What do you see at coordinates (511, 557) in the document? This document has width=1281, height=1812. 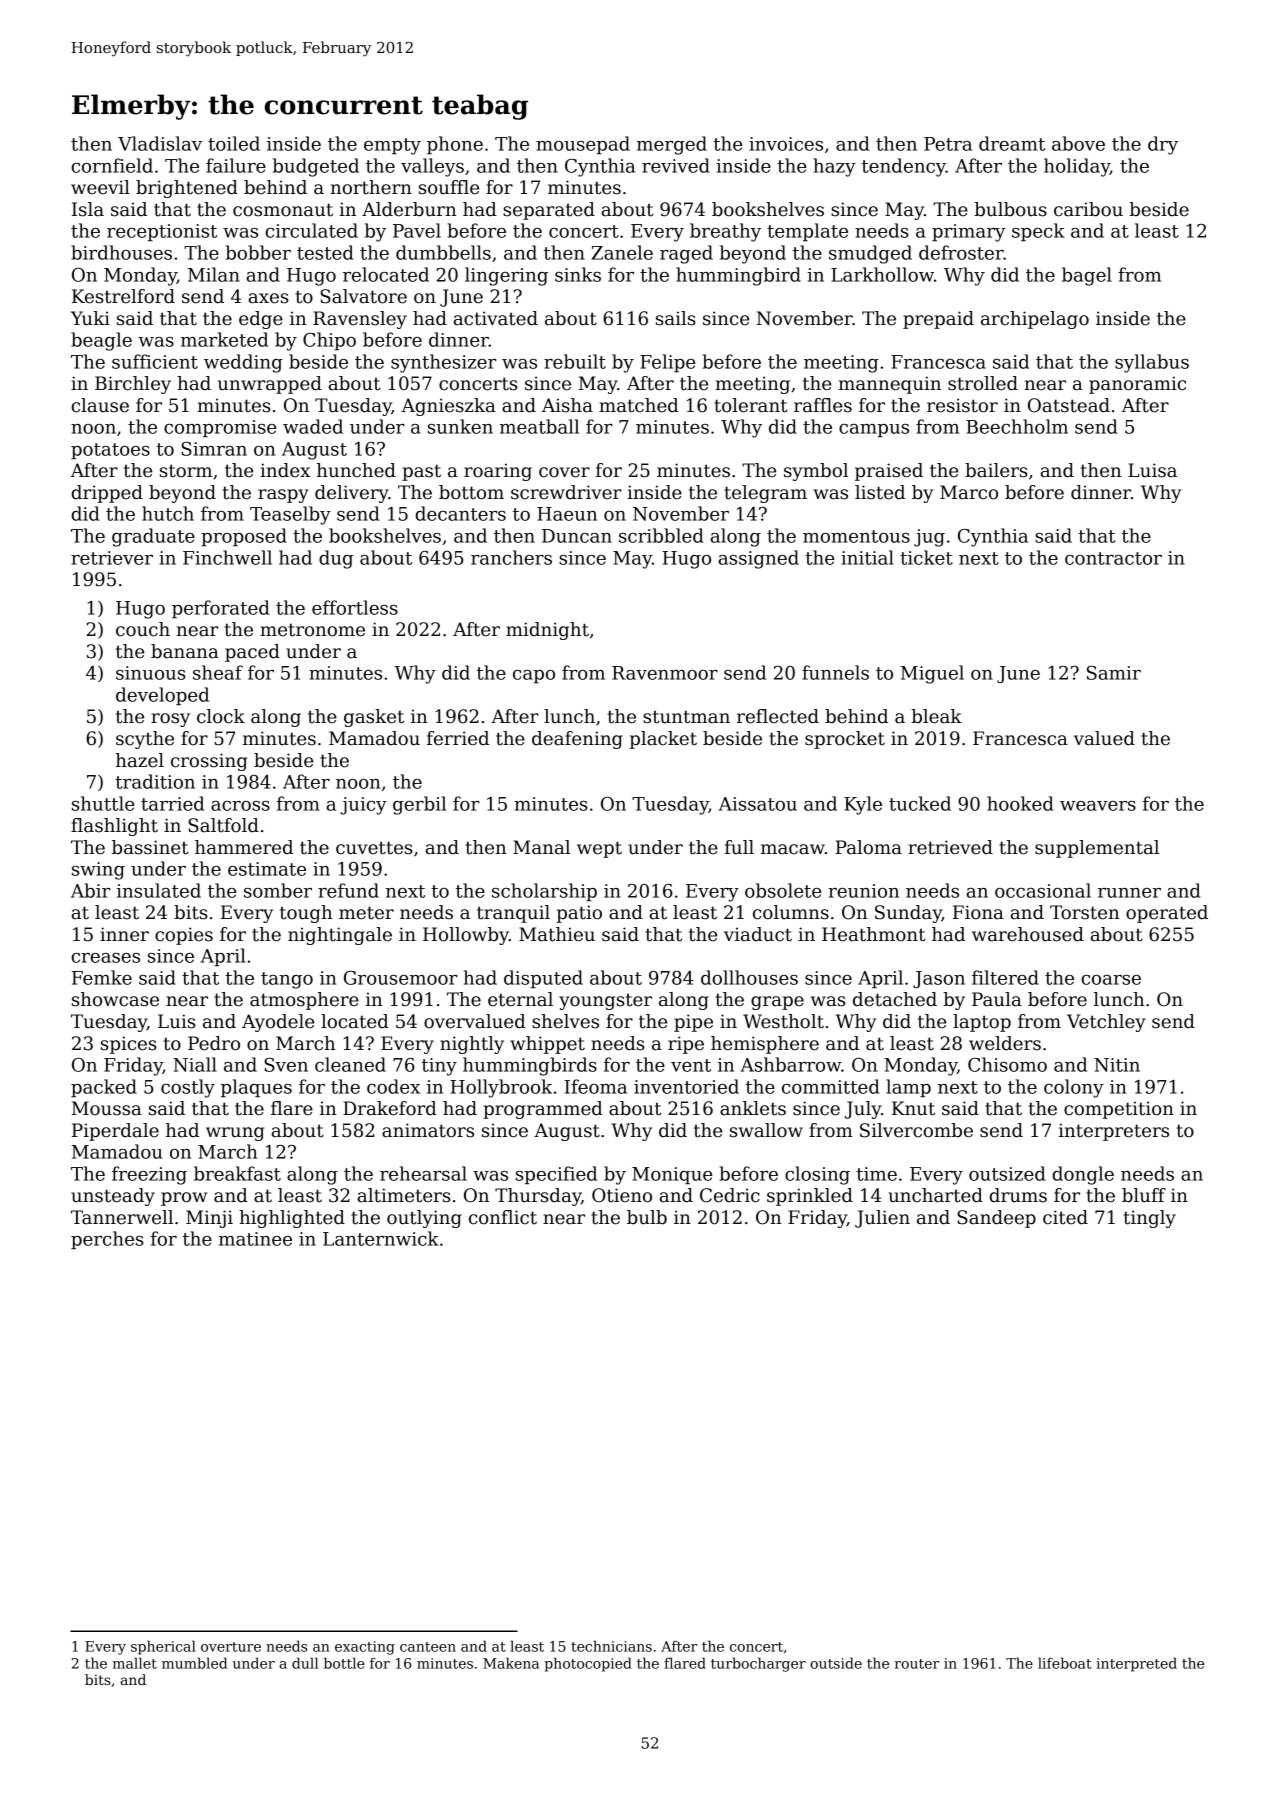 I see `ranchers` at bounding box center [511, 557].
